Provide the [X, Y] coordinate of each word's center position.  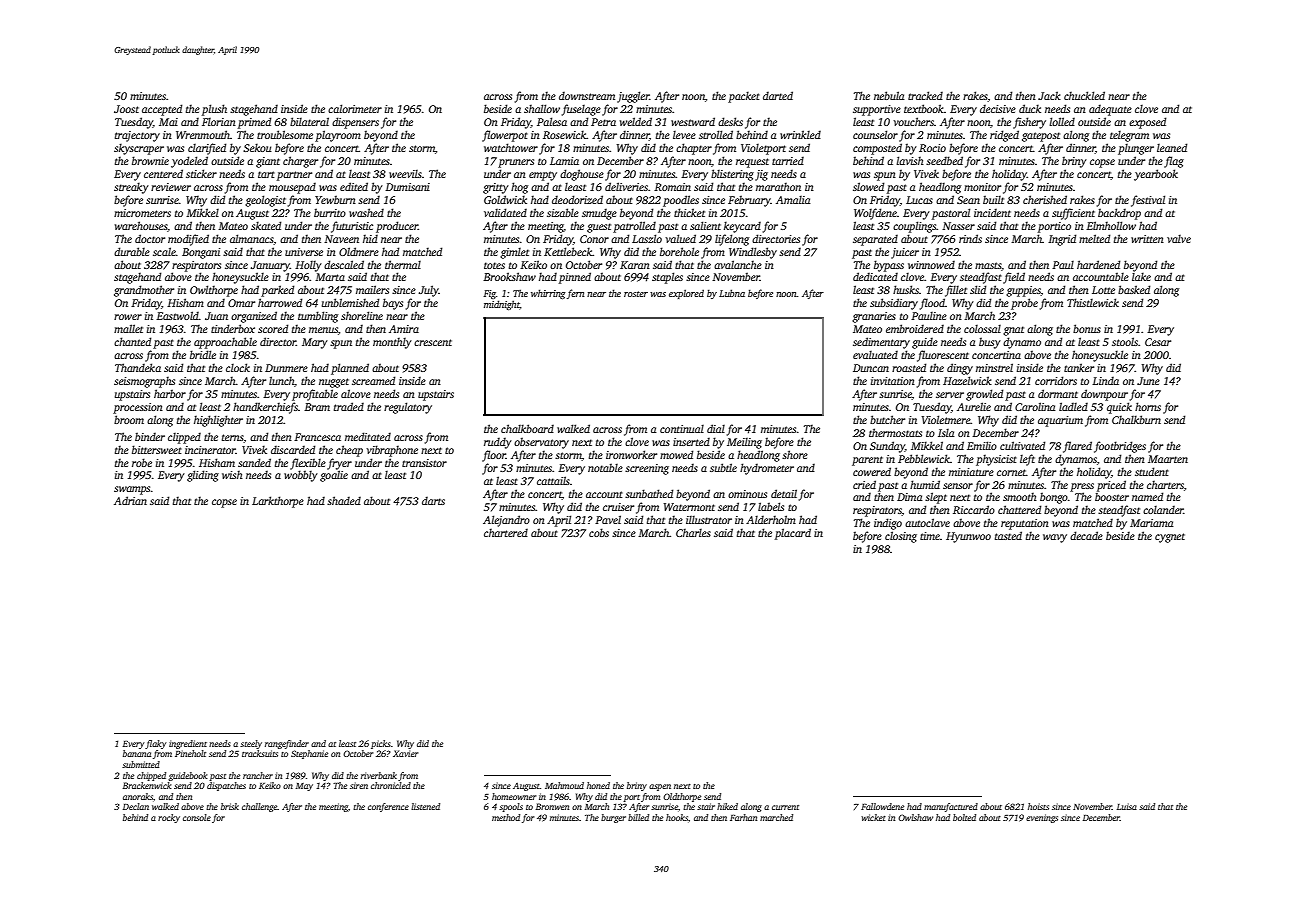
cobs [599, 532]
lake [1141, 276]
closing [901, 537]
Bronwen [552, 806]
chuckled [1084, 95]
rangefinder [287, 744]
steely [251, 744]
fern [575, 294]
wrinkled [800, 134]
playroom [338, 136]
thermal [403, 264]
